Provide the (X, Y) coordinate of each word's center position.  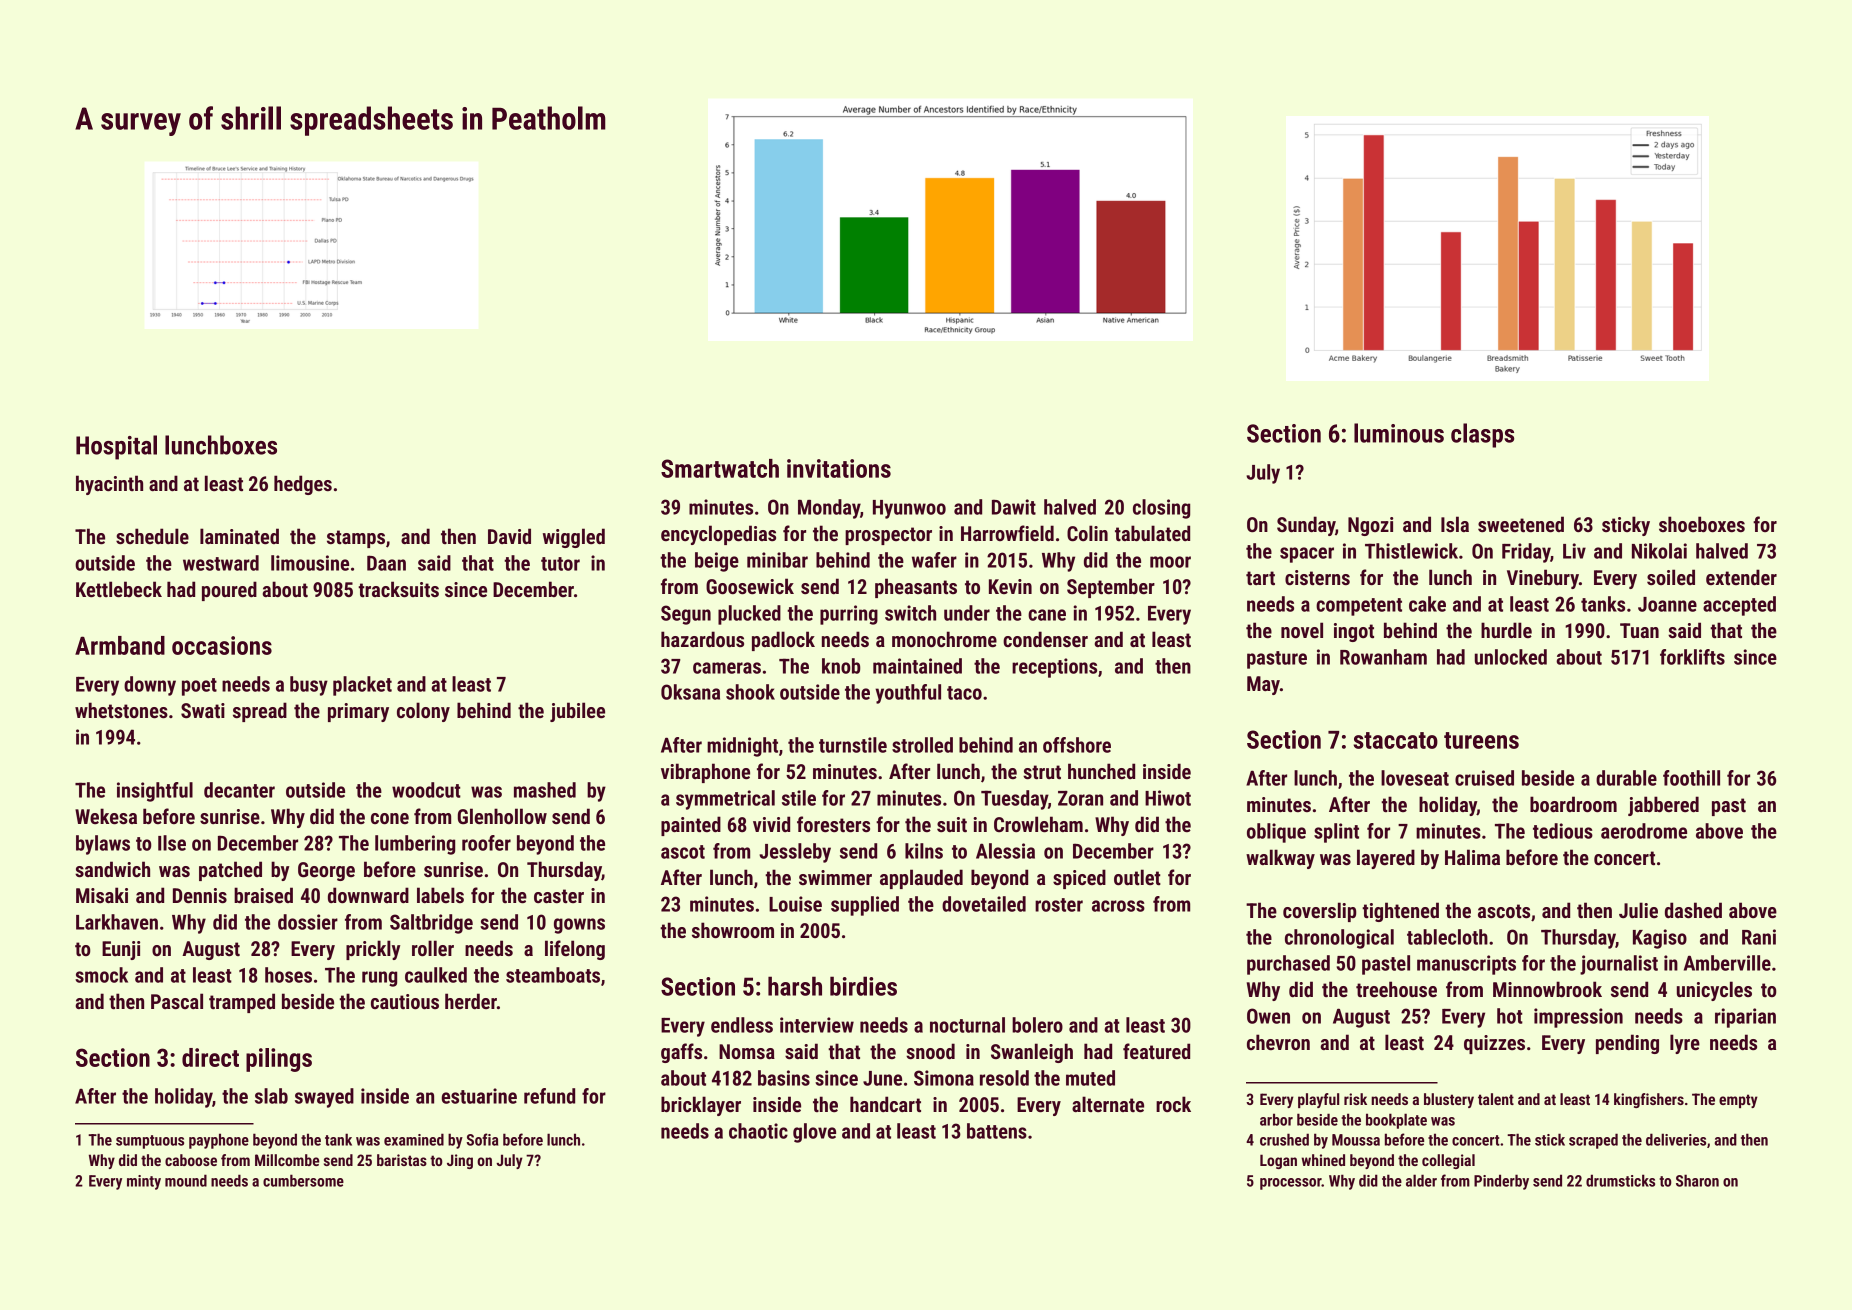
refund (549, 1096)
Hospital (116, 447)
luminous (1399, 433)
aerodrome (1644, 831)
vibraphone (705, 773)
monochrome (944, 639)
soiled (1671, 577)
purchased (1288, 965)
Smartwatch (720, 468)
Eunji (121, 950)
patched (230, 871)
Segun (686, 615)
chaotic (758, 1131)
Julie (1638, 910)
